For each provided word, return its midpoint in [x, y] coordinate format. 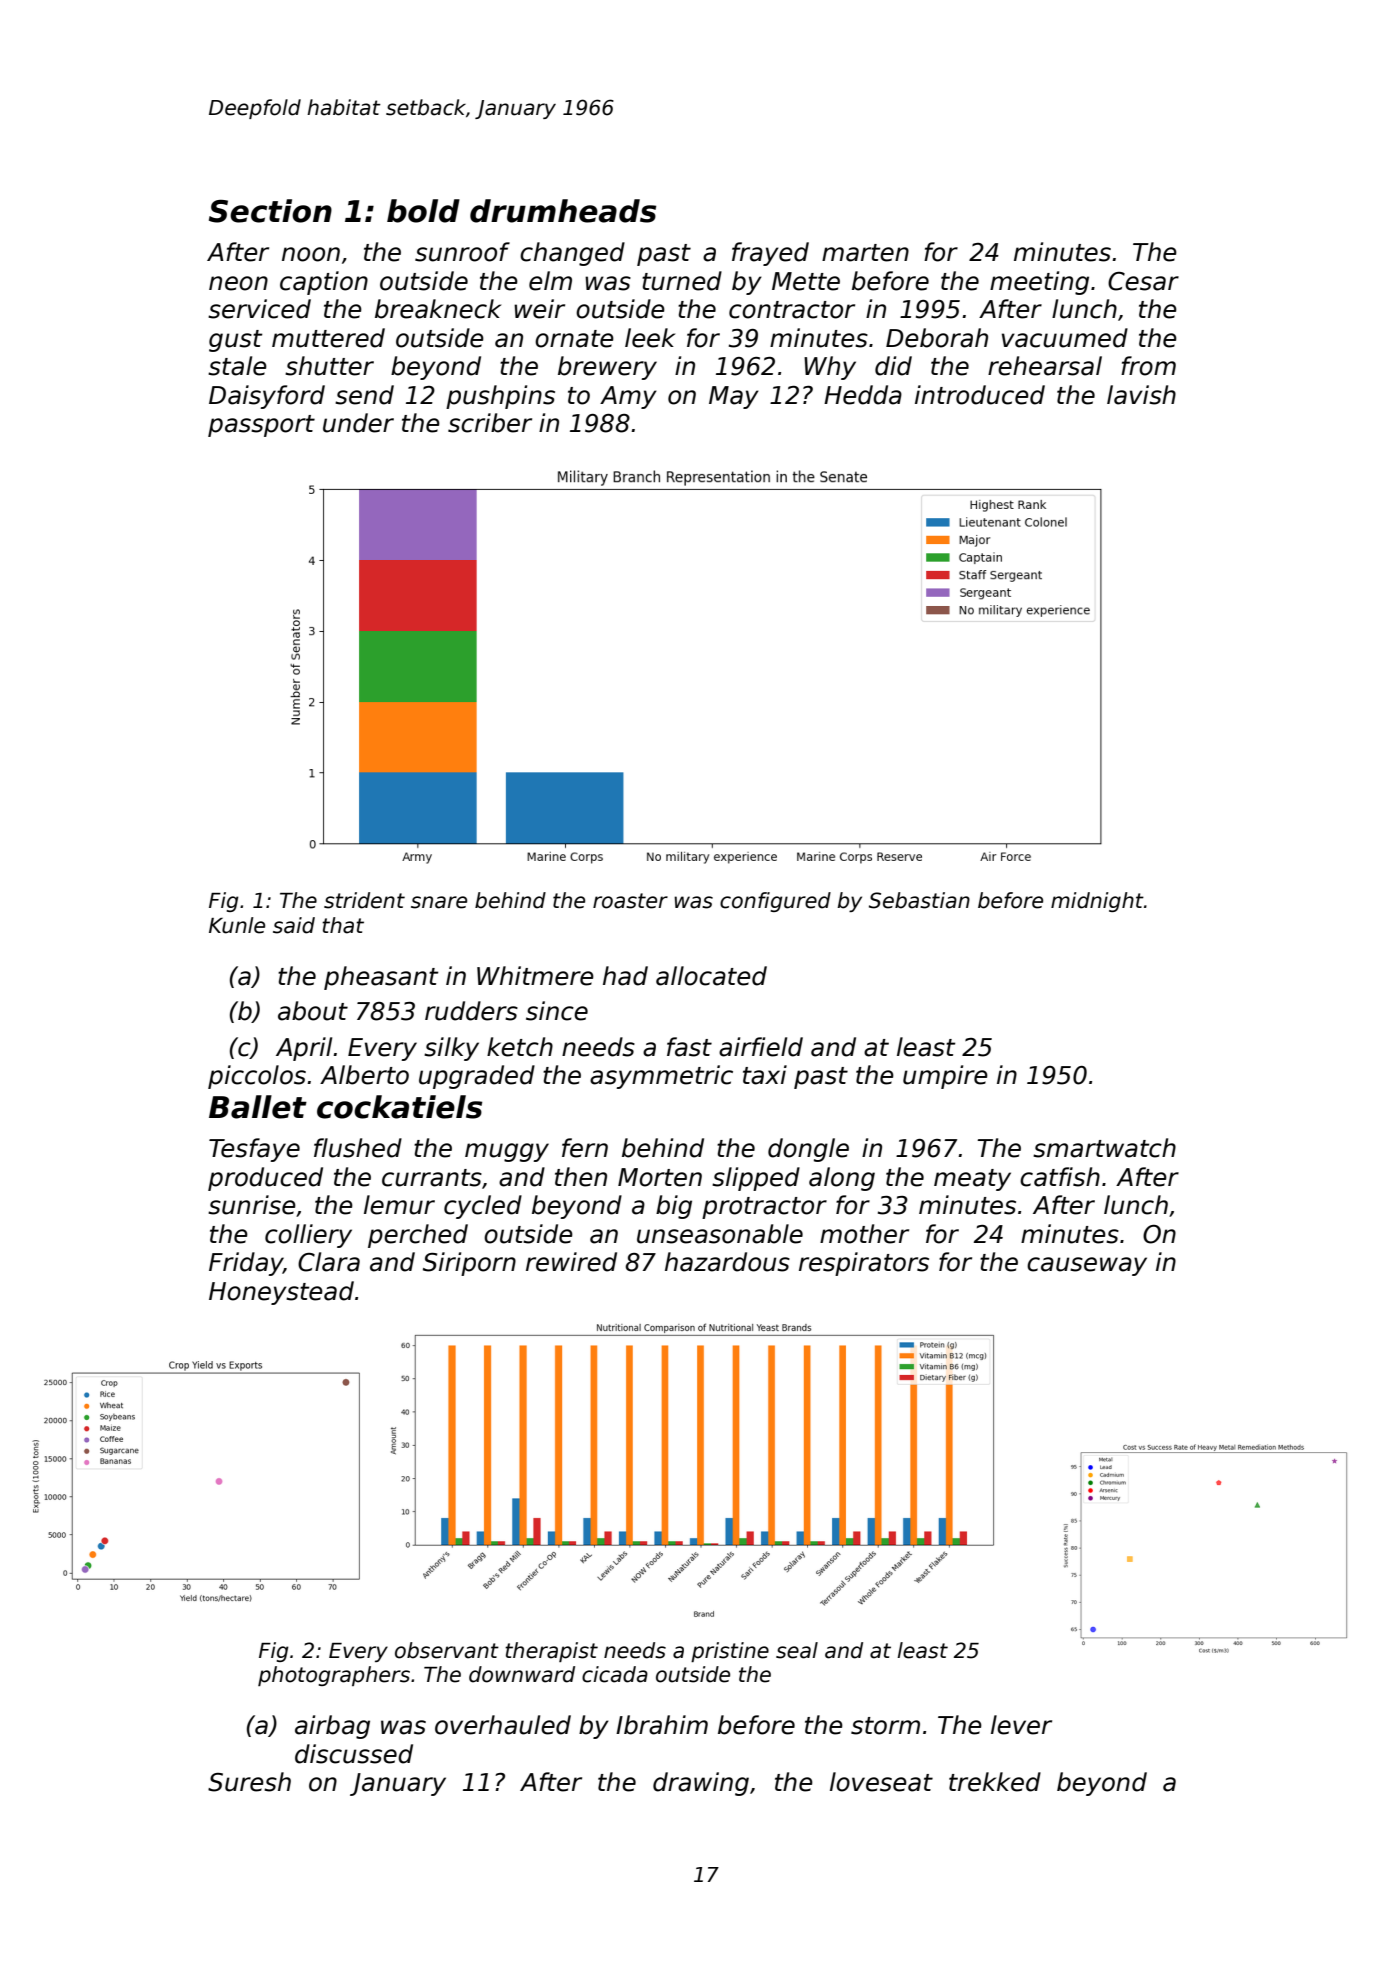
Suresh [249, 1782]
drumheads [563, 211]
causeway [1087, 1266]
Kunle [237, 925]
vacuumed [1065, 338]
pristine [730, 1652]
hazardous [727, 1262]
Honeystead [281, 1293]
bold [423, 211]
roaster [630, 901]
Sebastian [919, 900]
